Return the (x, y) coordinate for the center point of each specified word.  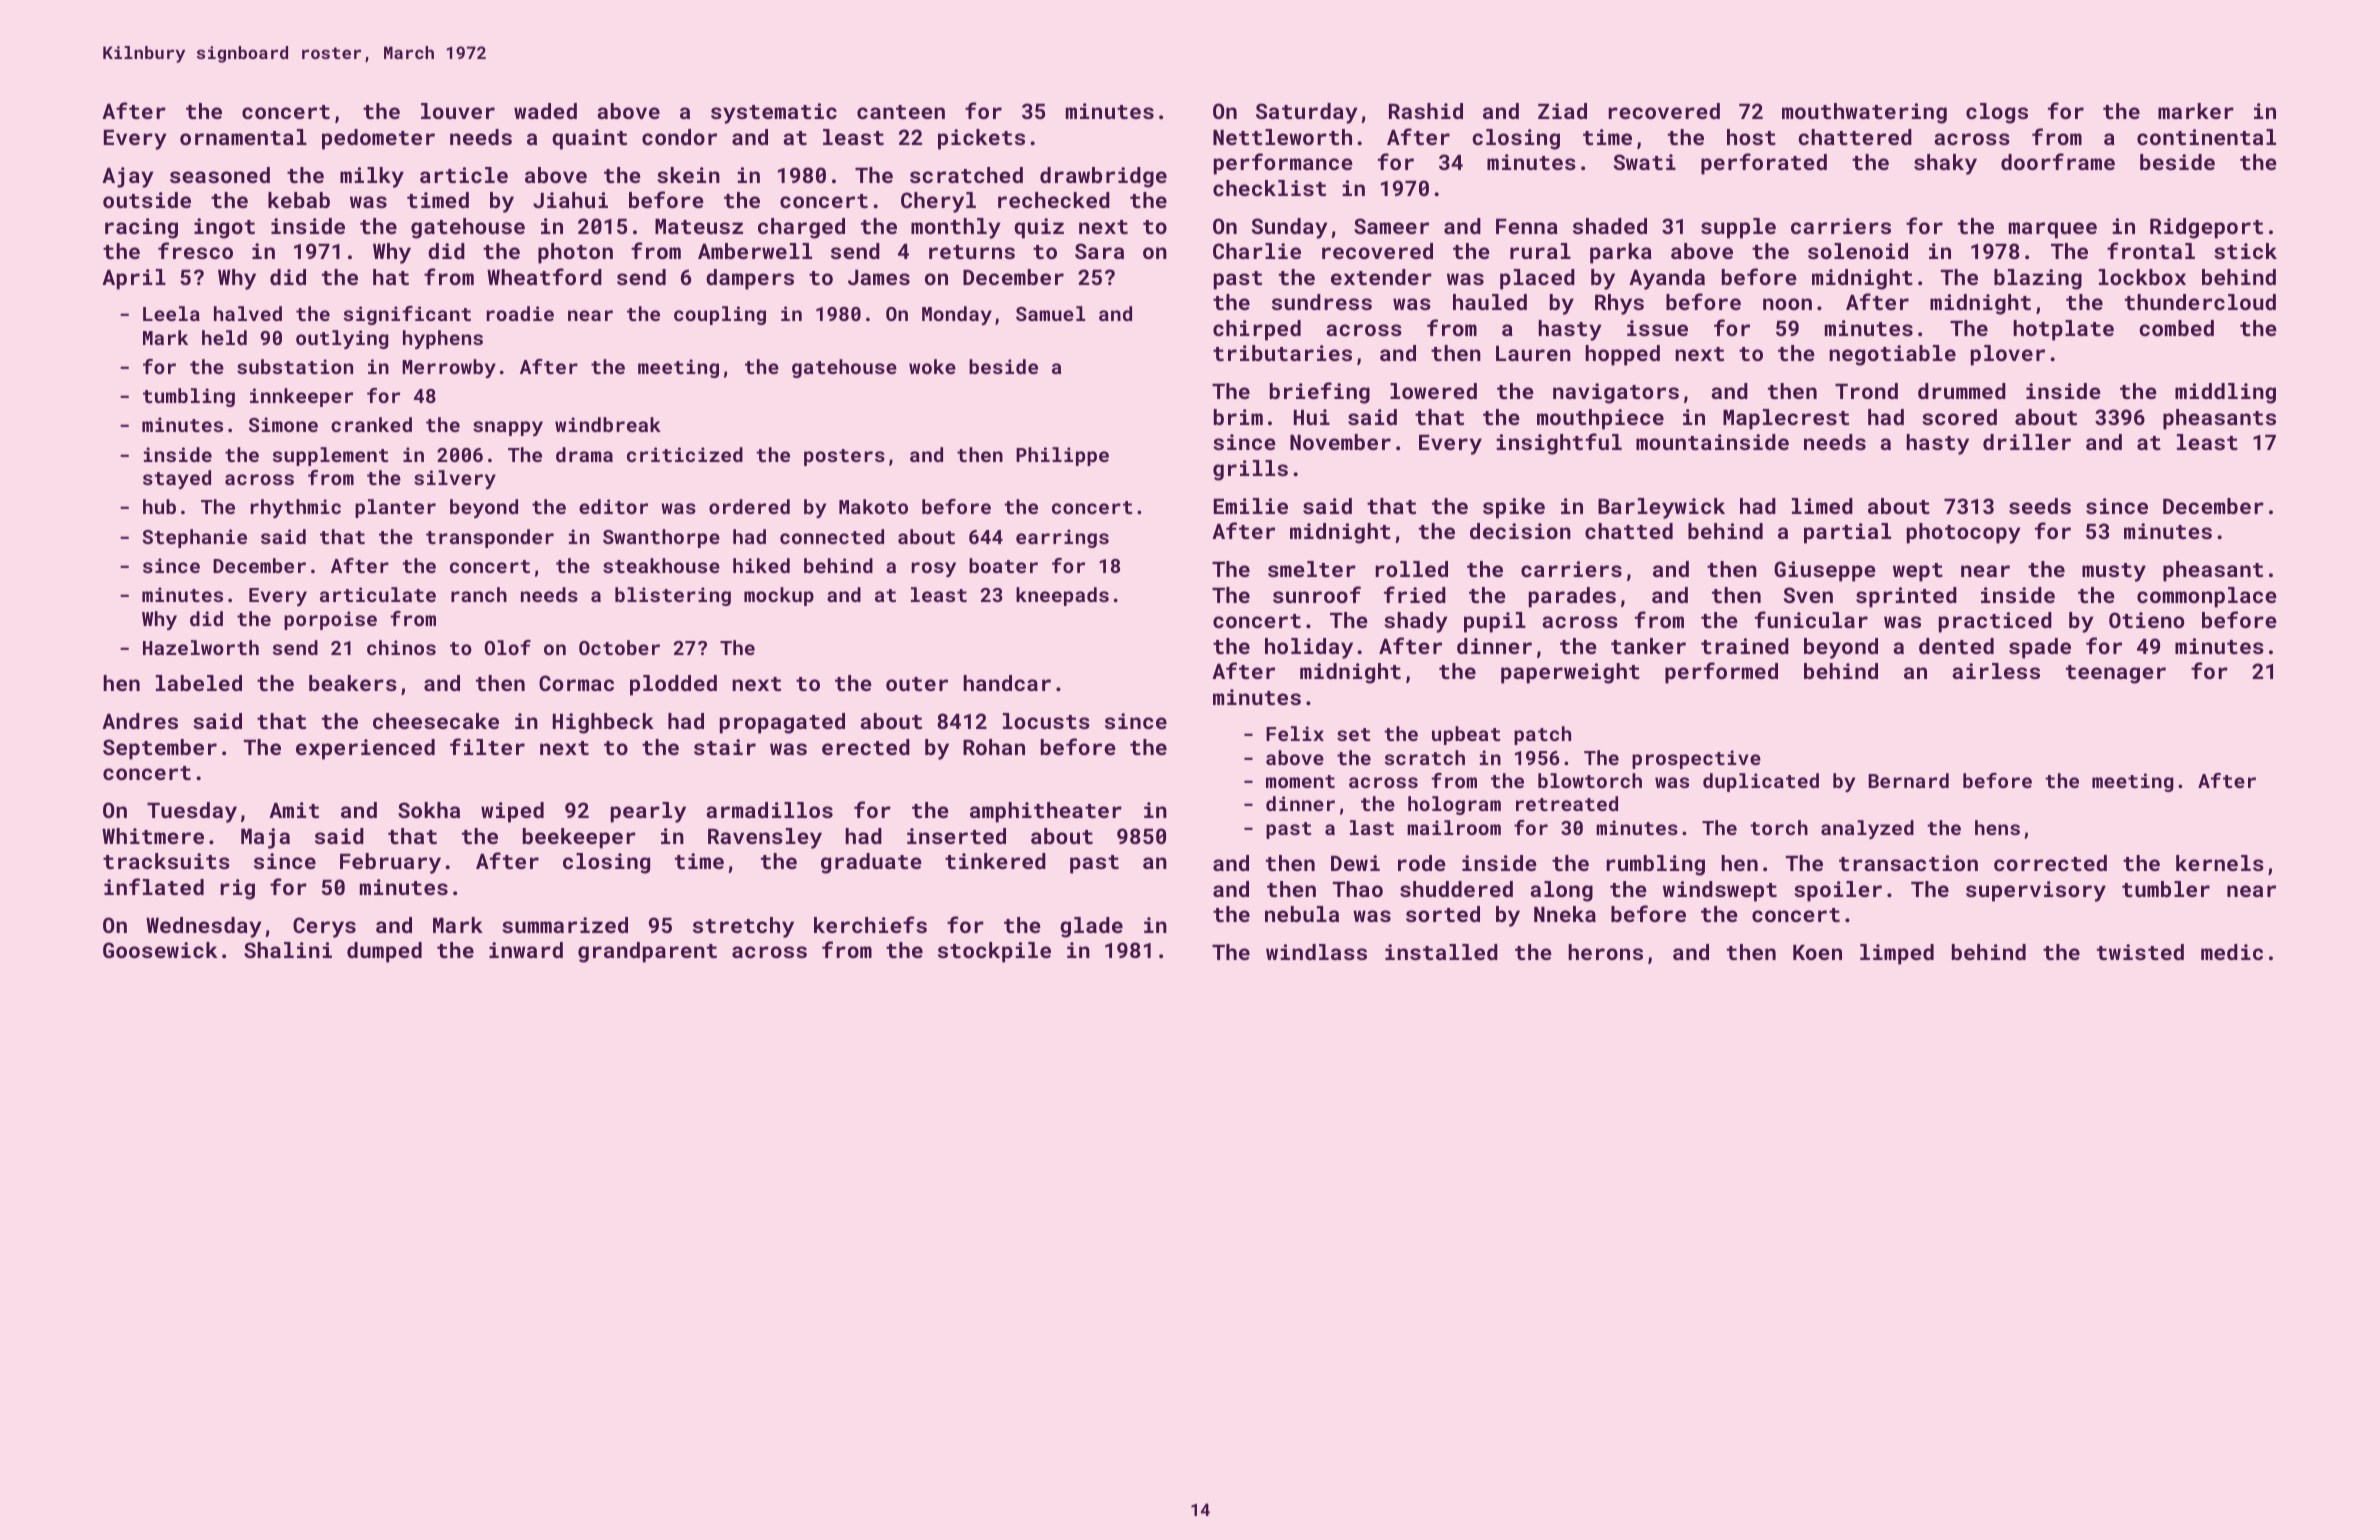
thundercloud (2200, 302)
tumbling (189, 397)
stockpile (994, 952)
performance (1283, 164)
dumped (384, 952)
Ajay (127, 177)
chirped (1257, 330)
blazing (2038, 279)
